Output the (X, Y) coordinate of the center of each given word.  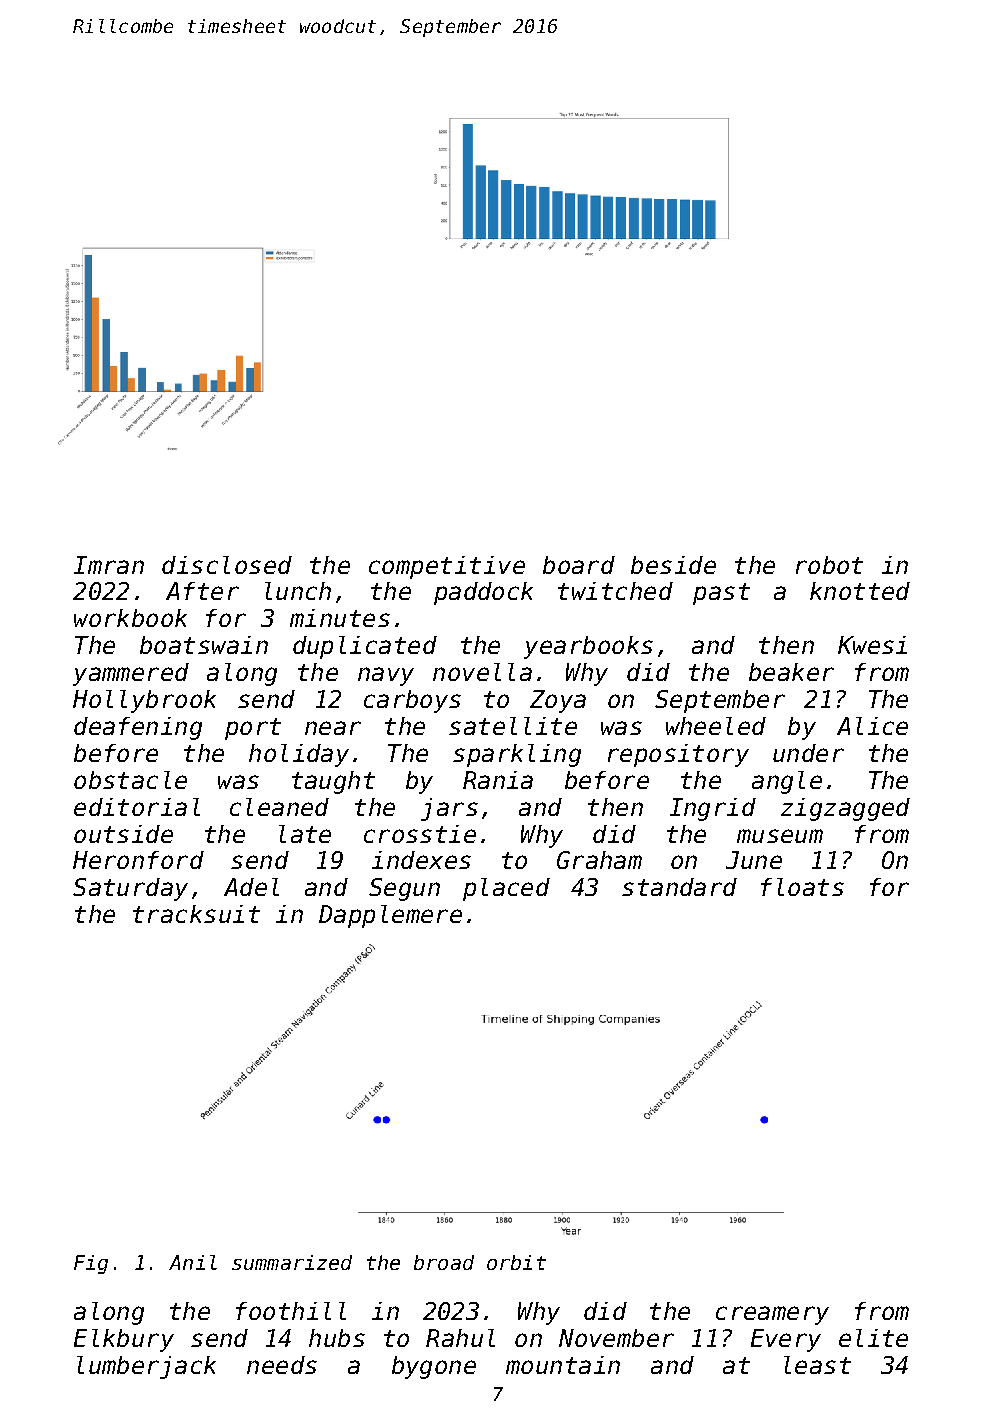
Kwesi (872, 645)
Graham (599, 860)
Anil (193, 1262)
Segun (404, 889)
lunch (298, 591)
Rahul (460, 1338)
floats (802, 887)
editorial (137, 807)
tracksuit (196, 914)
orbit (516, 1262)
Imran (109, 565)
